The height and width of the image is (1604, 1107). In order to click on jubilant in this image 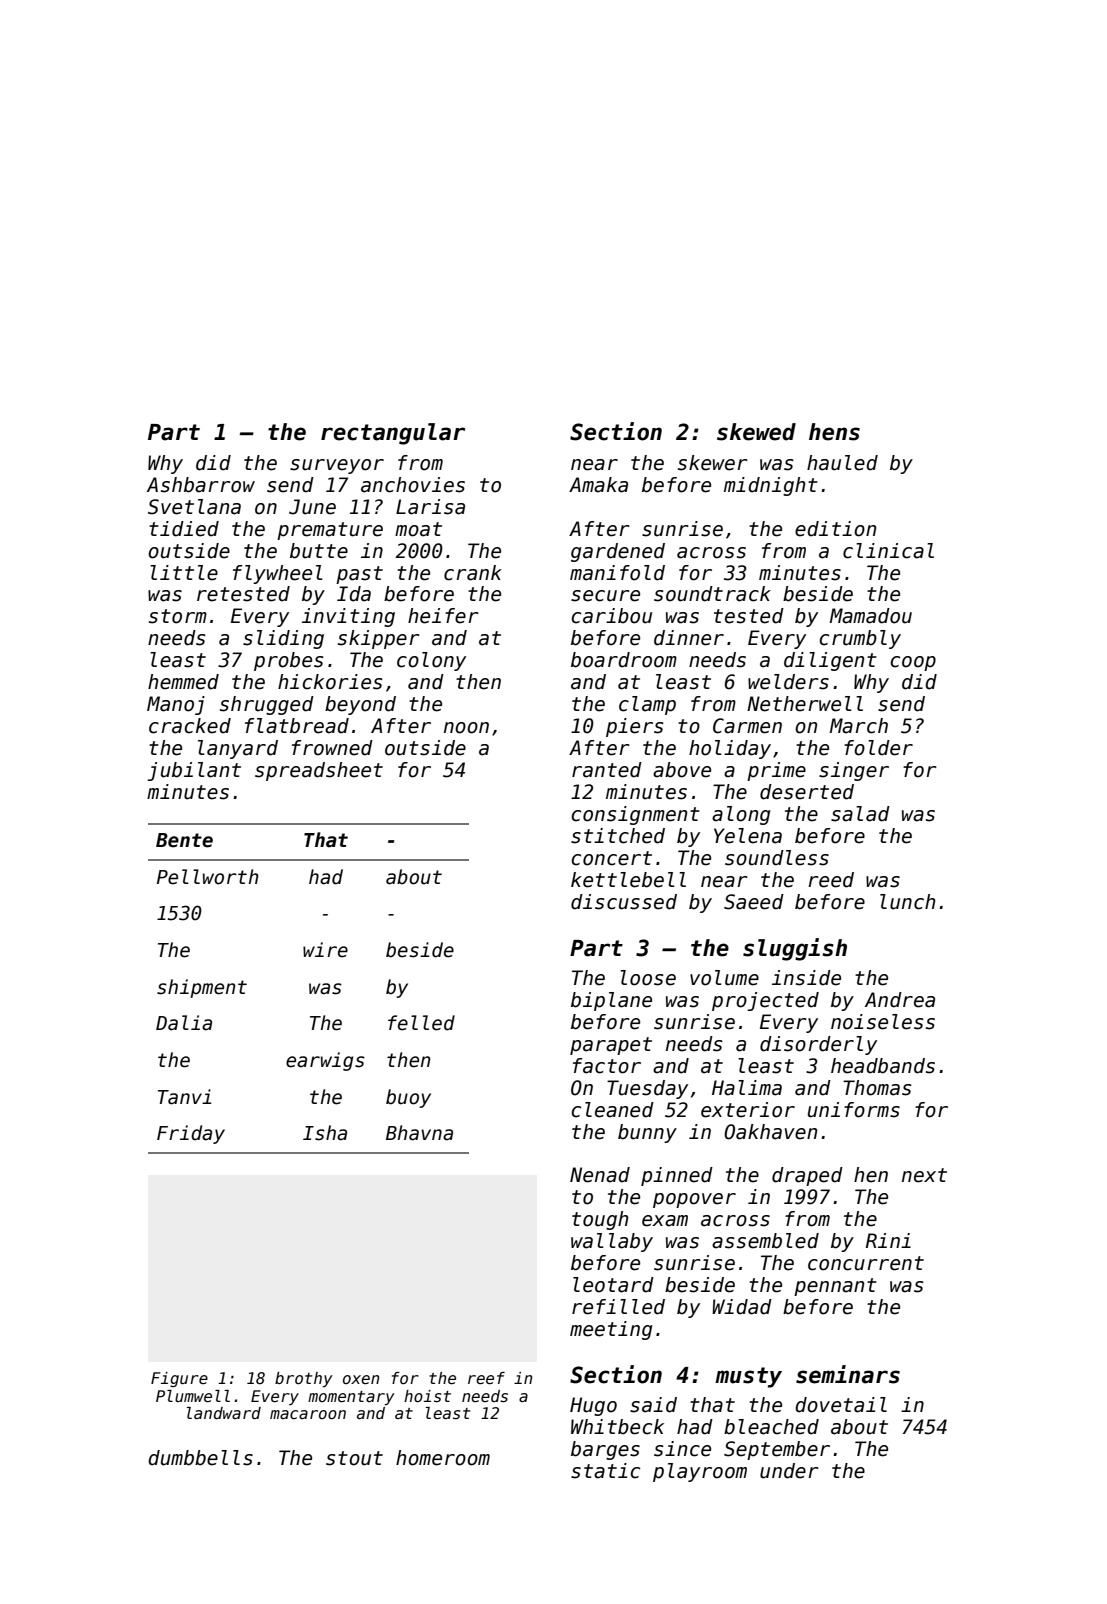, I will do `click(194, 771)`.
